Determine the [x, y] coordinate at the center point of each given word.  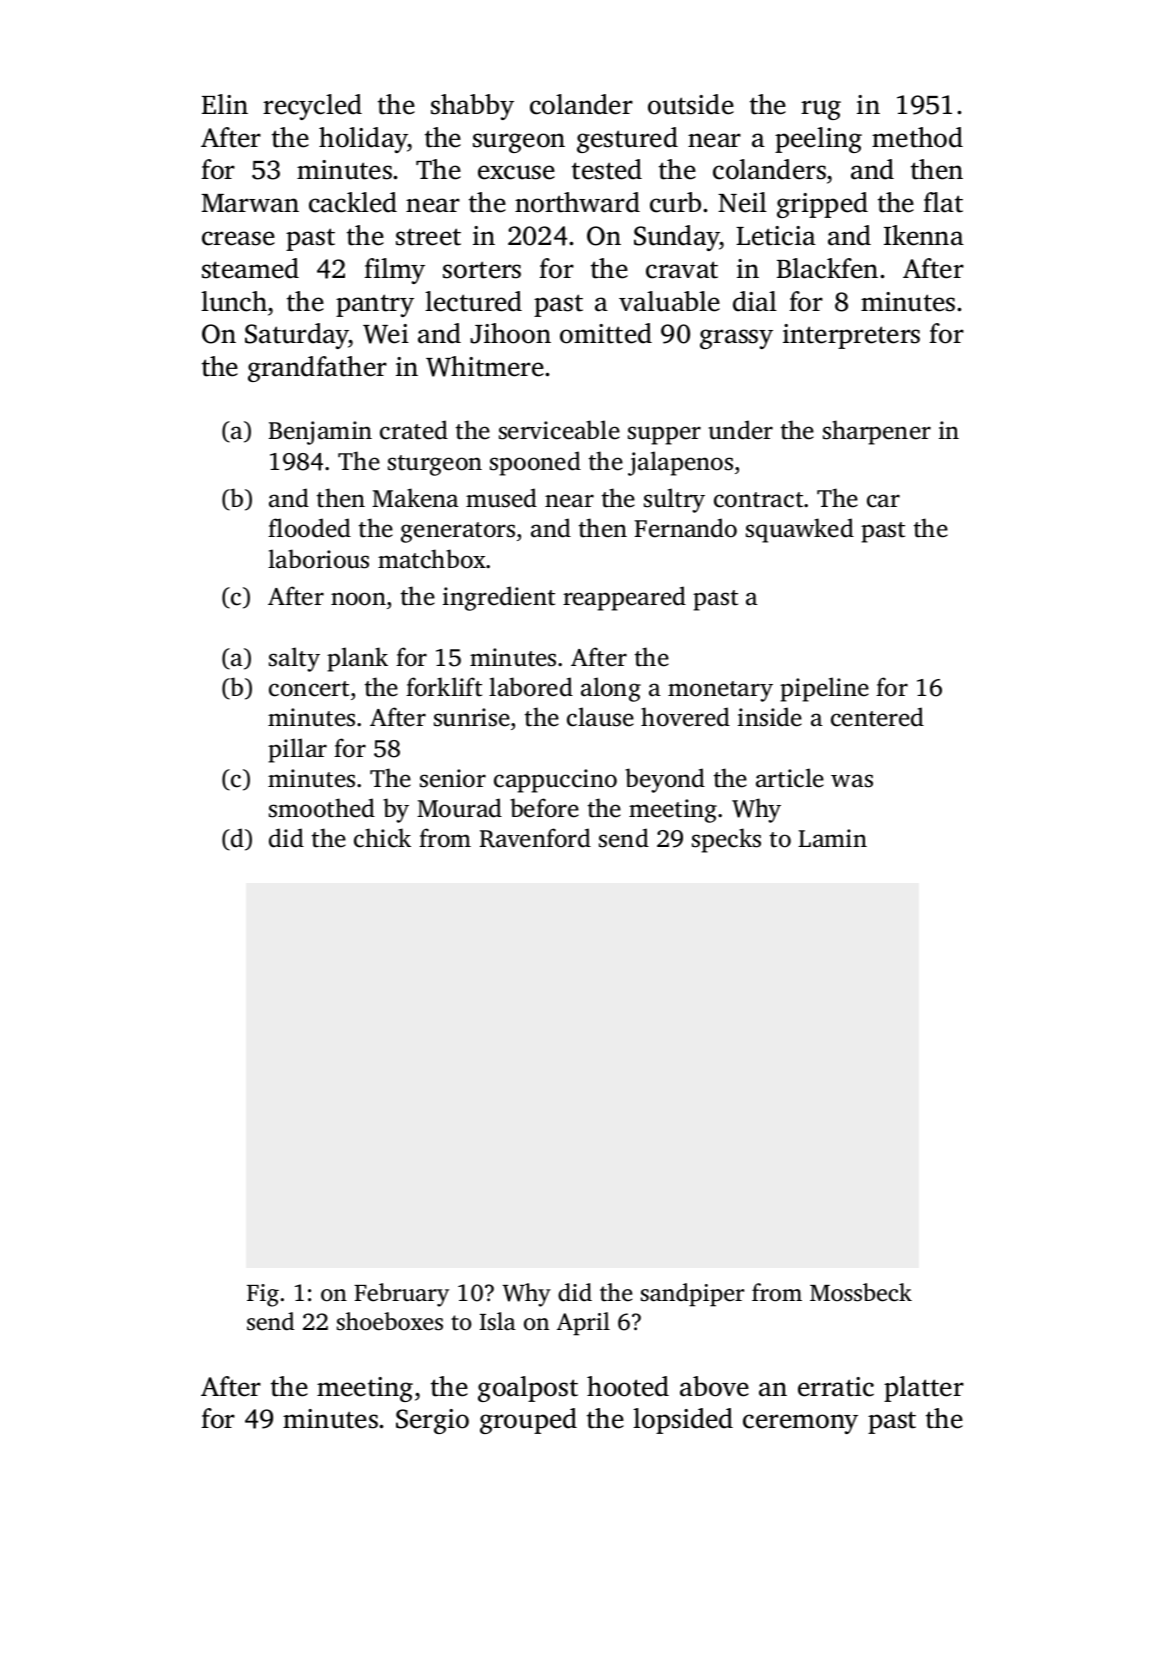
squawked [800, 530]
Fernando [685, 528]
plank [357, 659]
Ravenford [535, 838]
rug [821, 110]
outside [691, 104]
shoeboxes [390, 1321]
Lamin [832, 838]
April [583, 1324]
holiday [363, 140]
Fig [263, 1295]
